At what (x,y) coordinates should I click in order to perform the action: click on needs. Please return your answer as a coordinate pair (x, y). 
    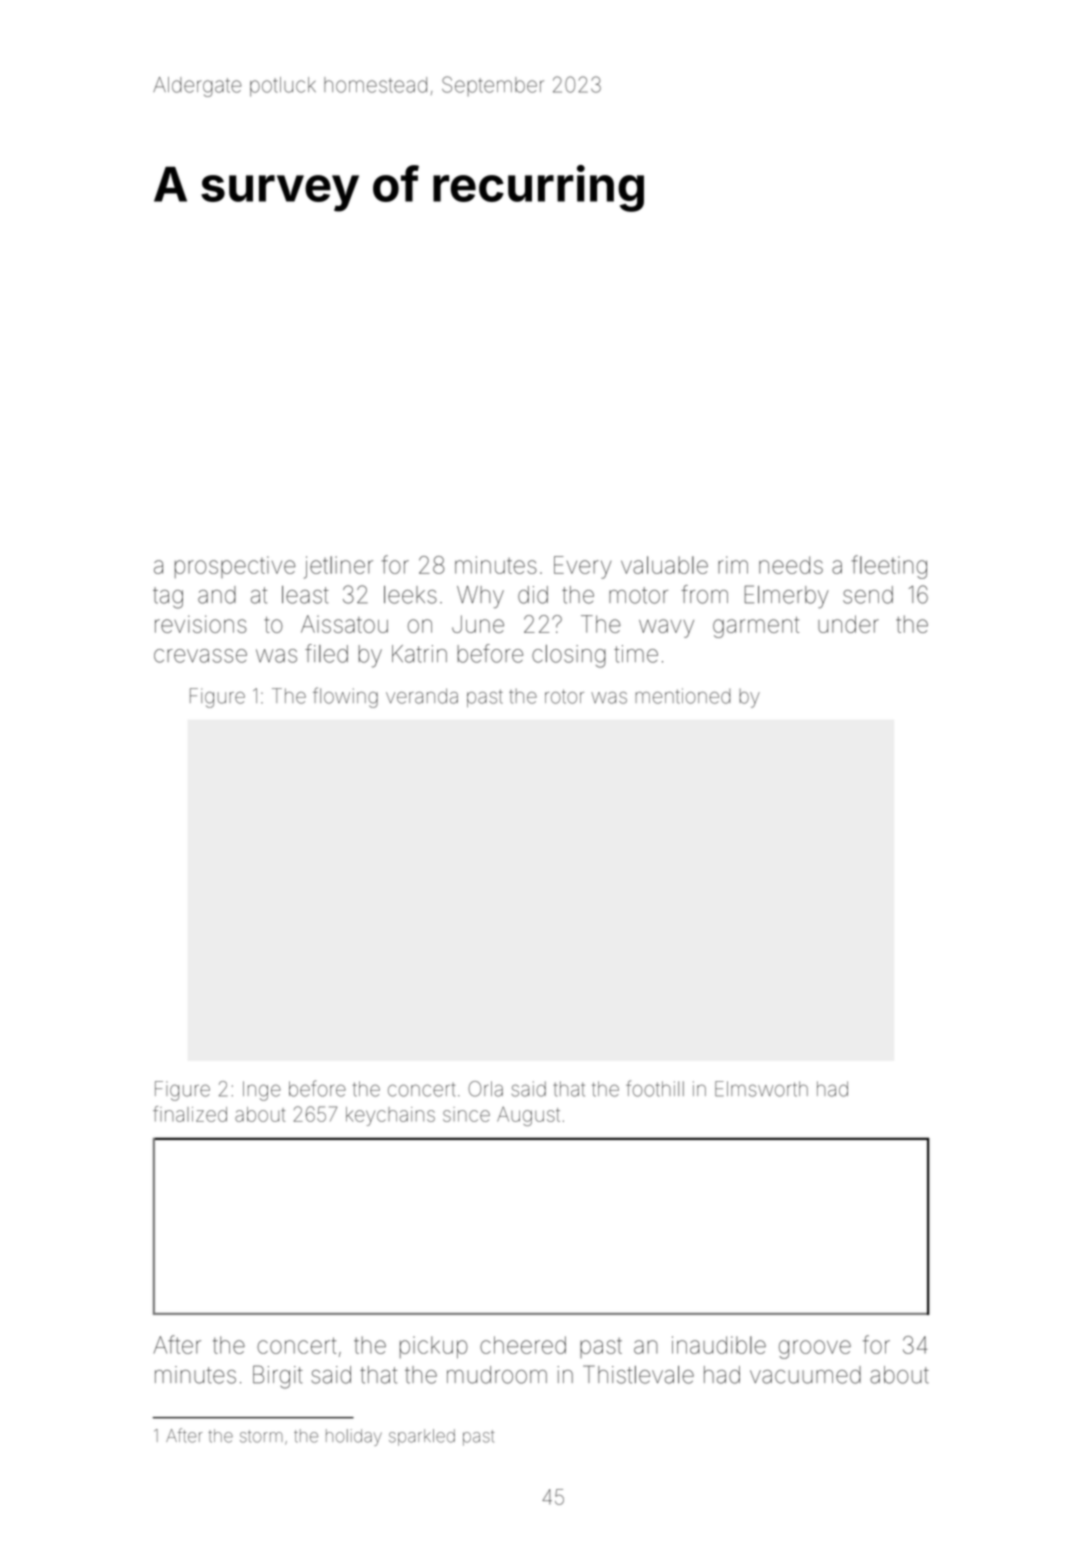
    Looking at the image, I should click on (791, 565).
